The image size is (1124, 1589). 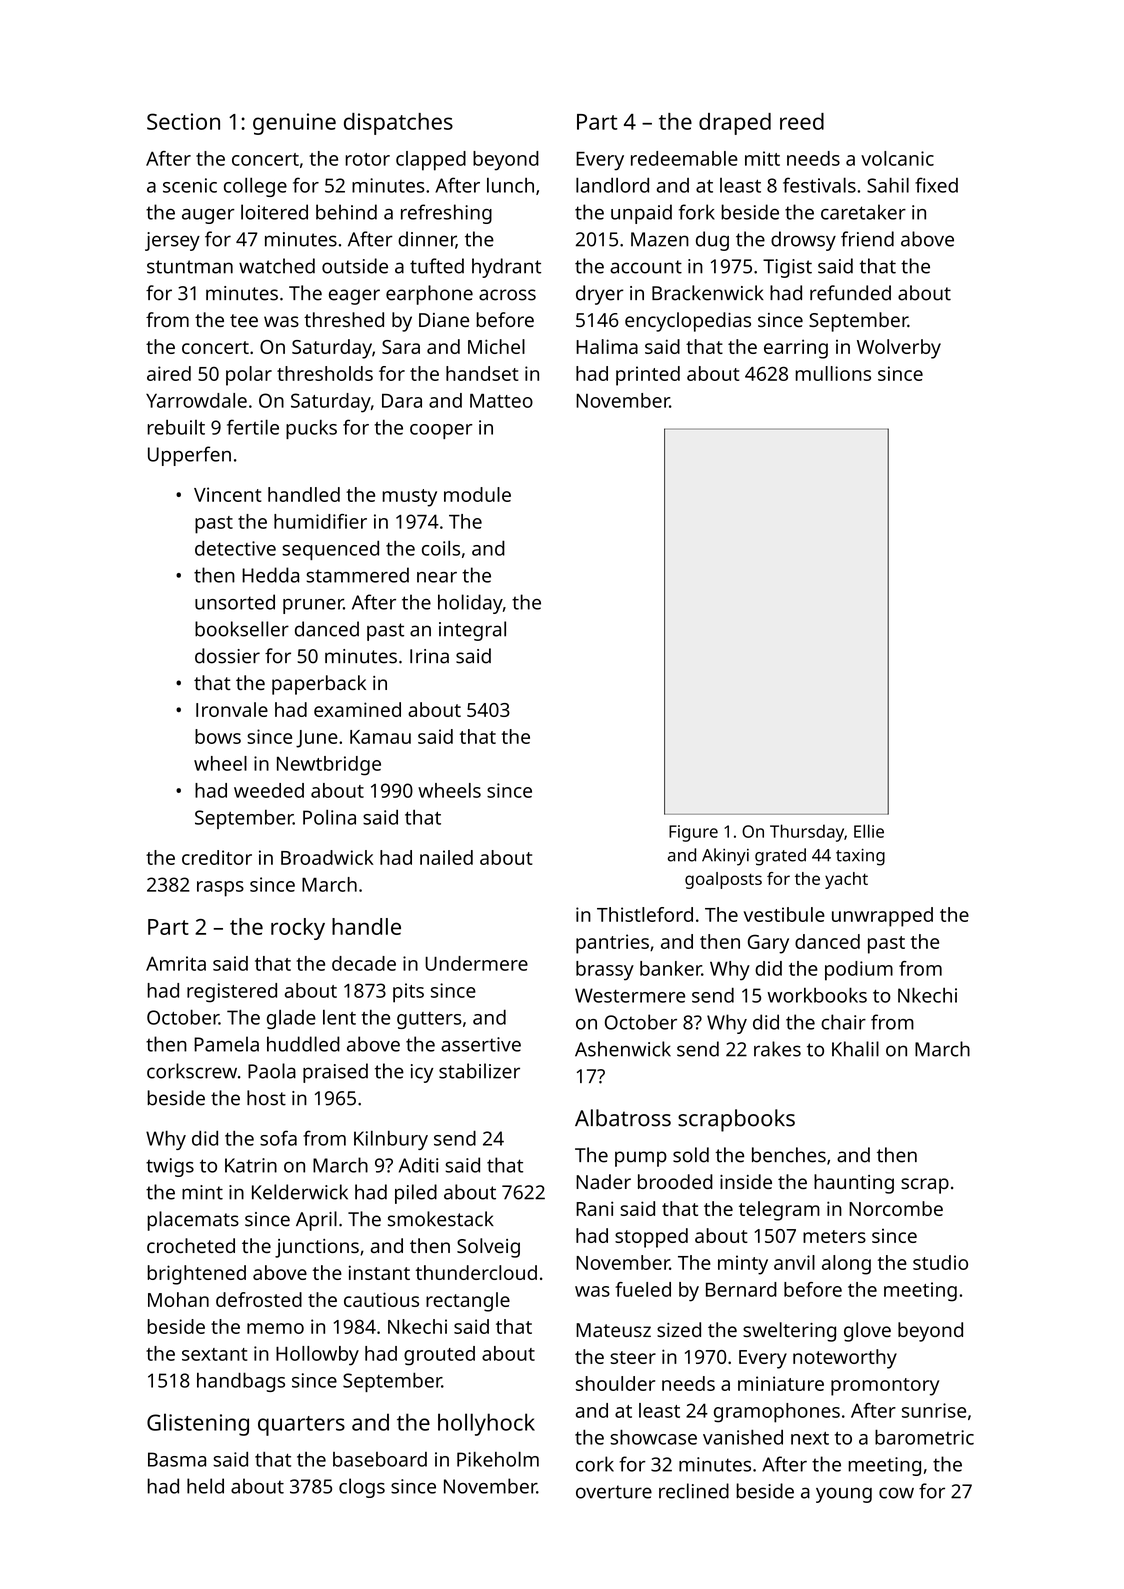 What do you see at coordinates (802, 121) in the screenshot?
I see `reed` at bounding box center [802, 121].
